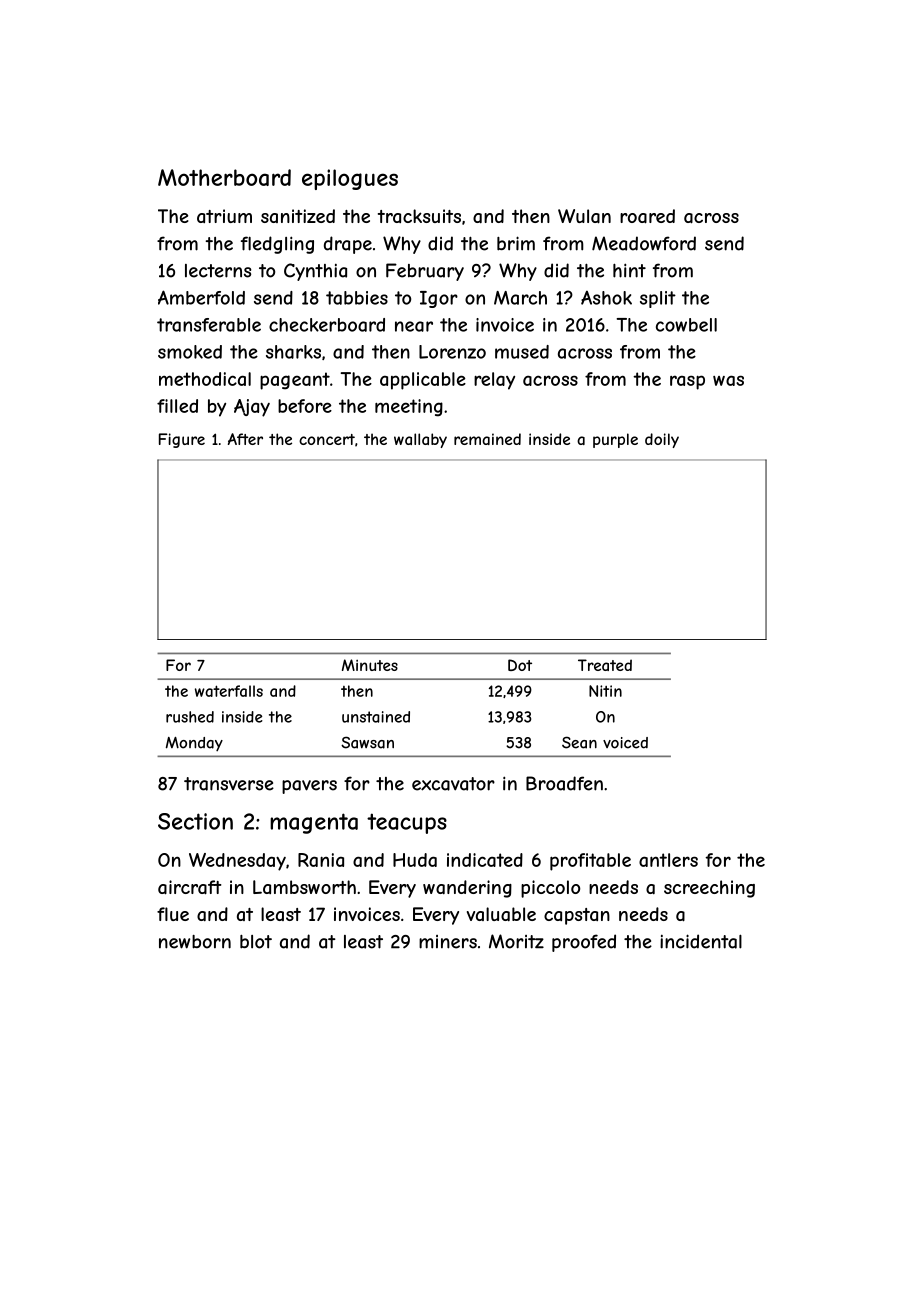 The image size is (924, 1311). What do you see at coordinates (520, 665) in the document?
I see `Dot` at bounding box center [520, 665].
